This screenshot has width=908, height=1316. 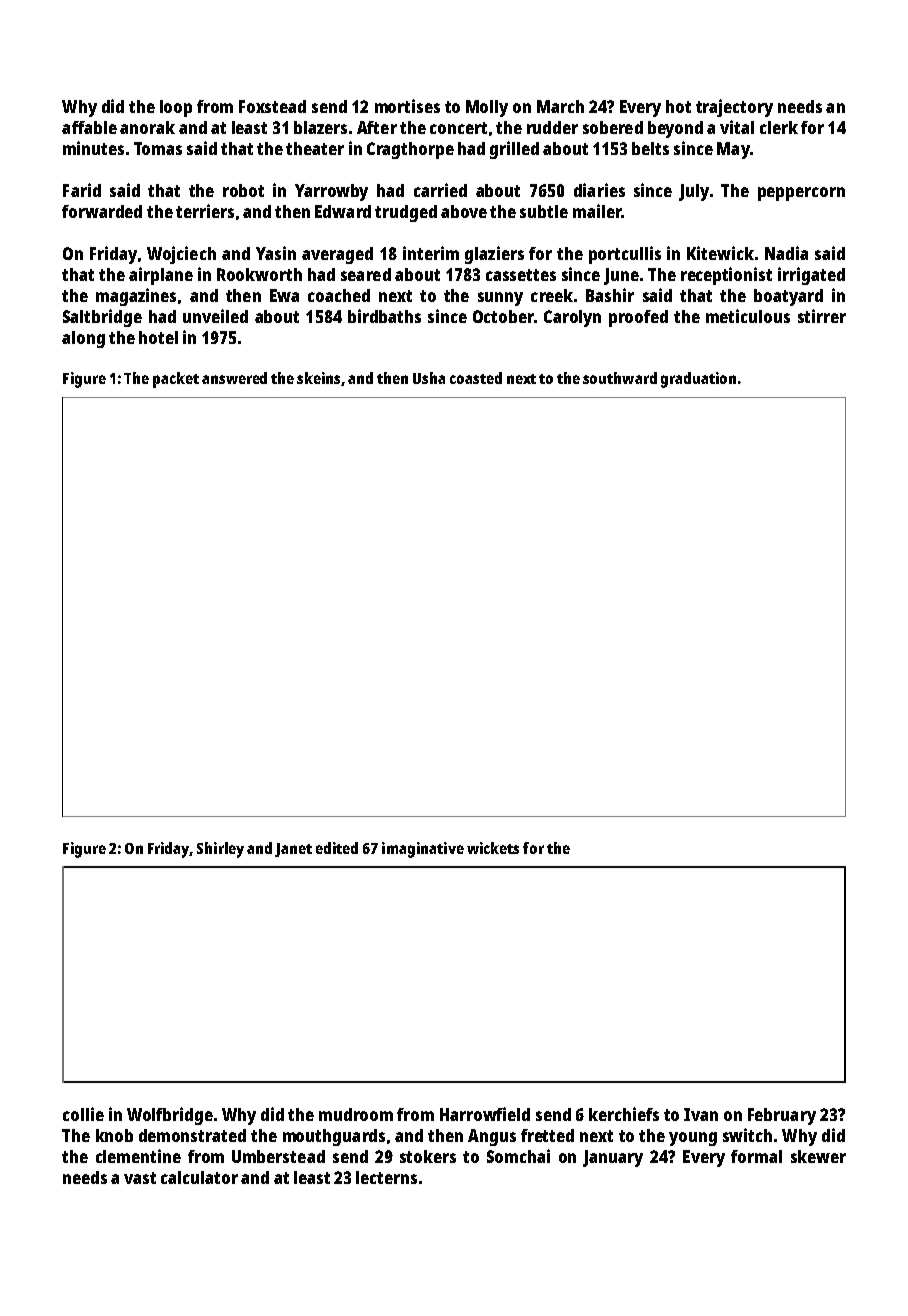 I want to click on affable, so click(x=89, y=127).
